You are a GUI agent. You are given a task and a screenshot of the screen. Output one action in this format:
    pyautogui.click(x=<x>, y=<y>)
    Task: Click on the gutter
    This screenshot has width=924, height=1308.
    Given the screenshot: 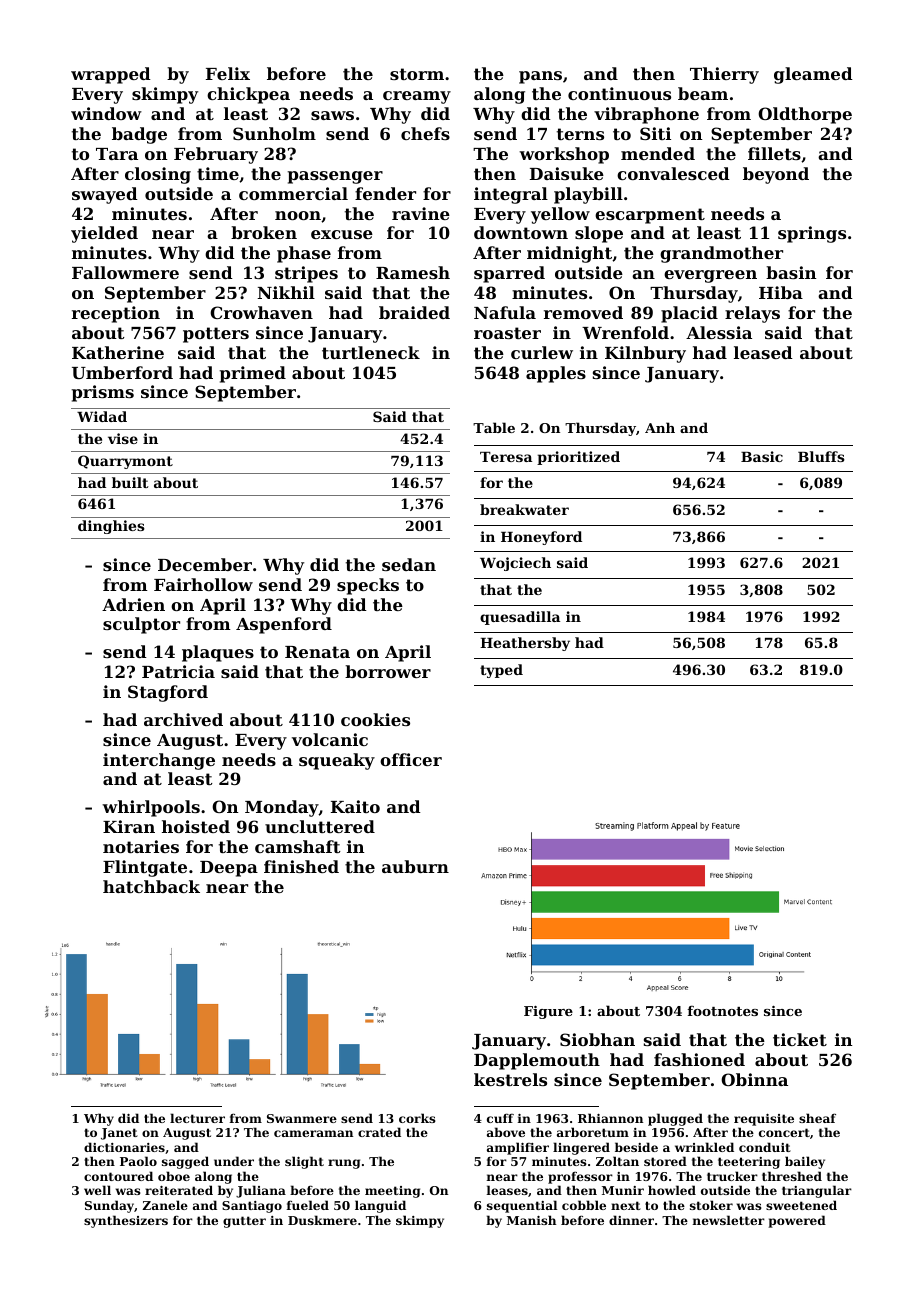 What is the action you would take?
    pyautogui.click(x=244, y=1222)
